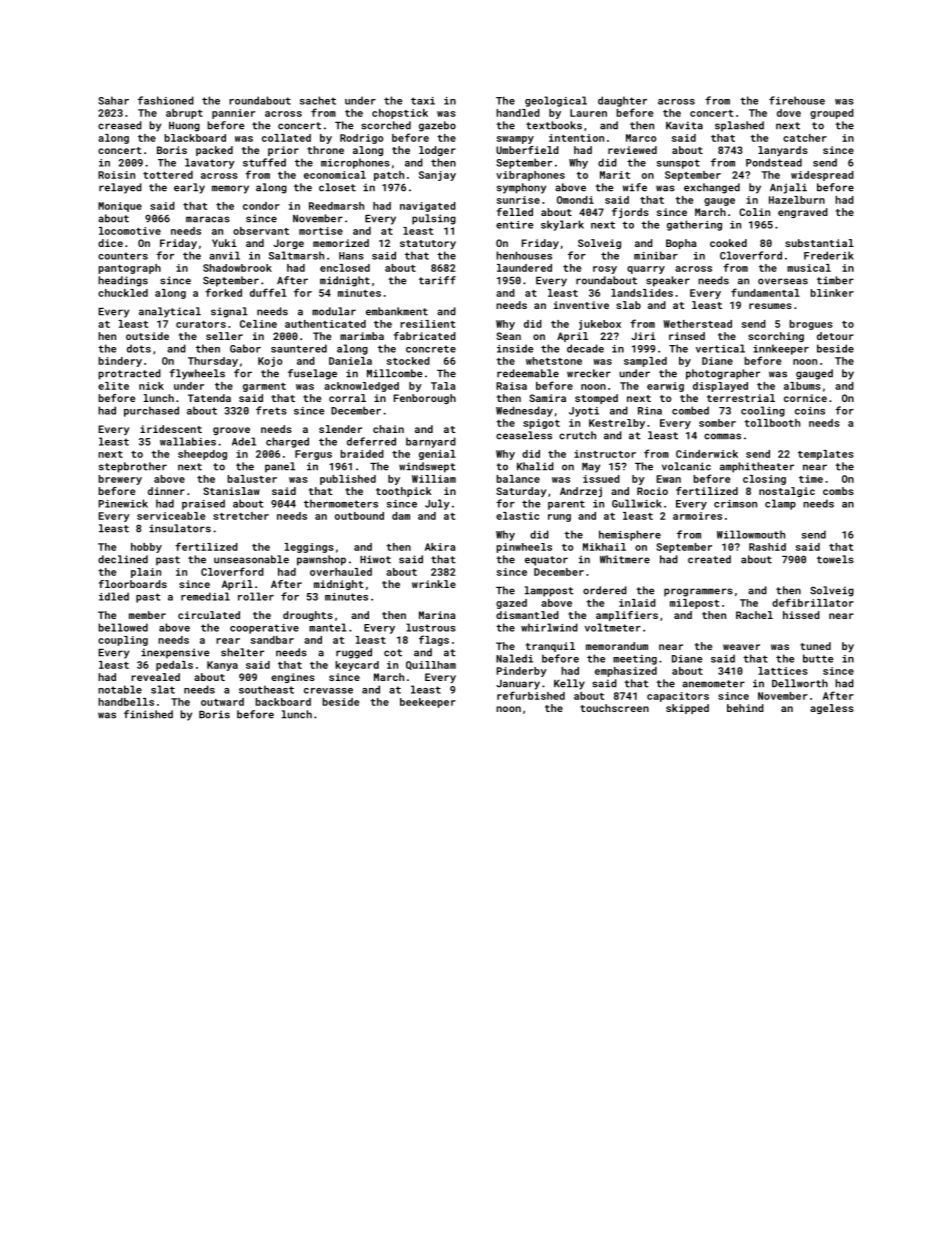 The height and width of the screenshot is (1233, 952). Describe the element at coordinates (835, 559) in the screenshot. I see `towels` at that location.
